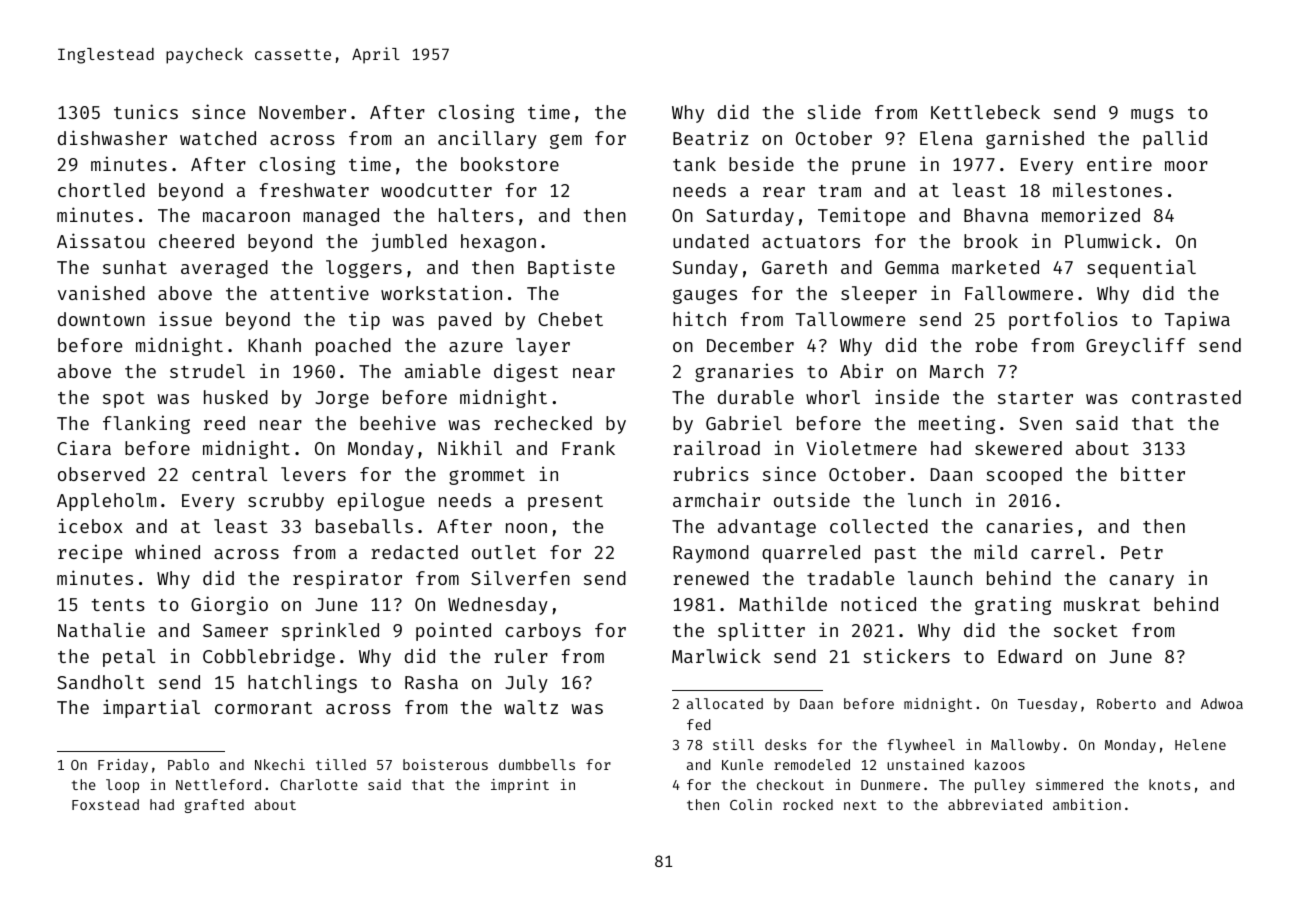  Describe the element at coordinates (1200, 744) in the screenshot. I see `Helene` at that location.
